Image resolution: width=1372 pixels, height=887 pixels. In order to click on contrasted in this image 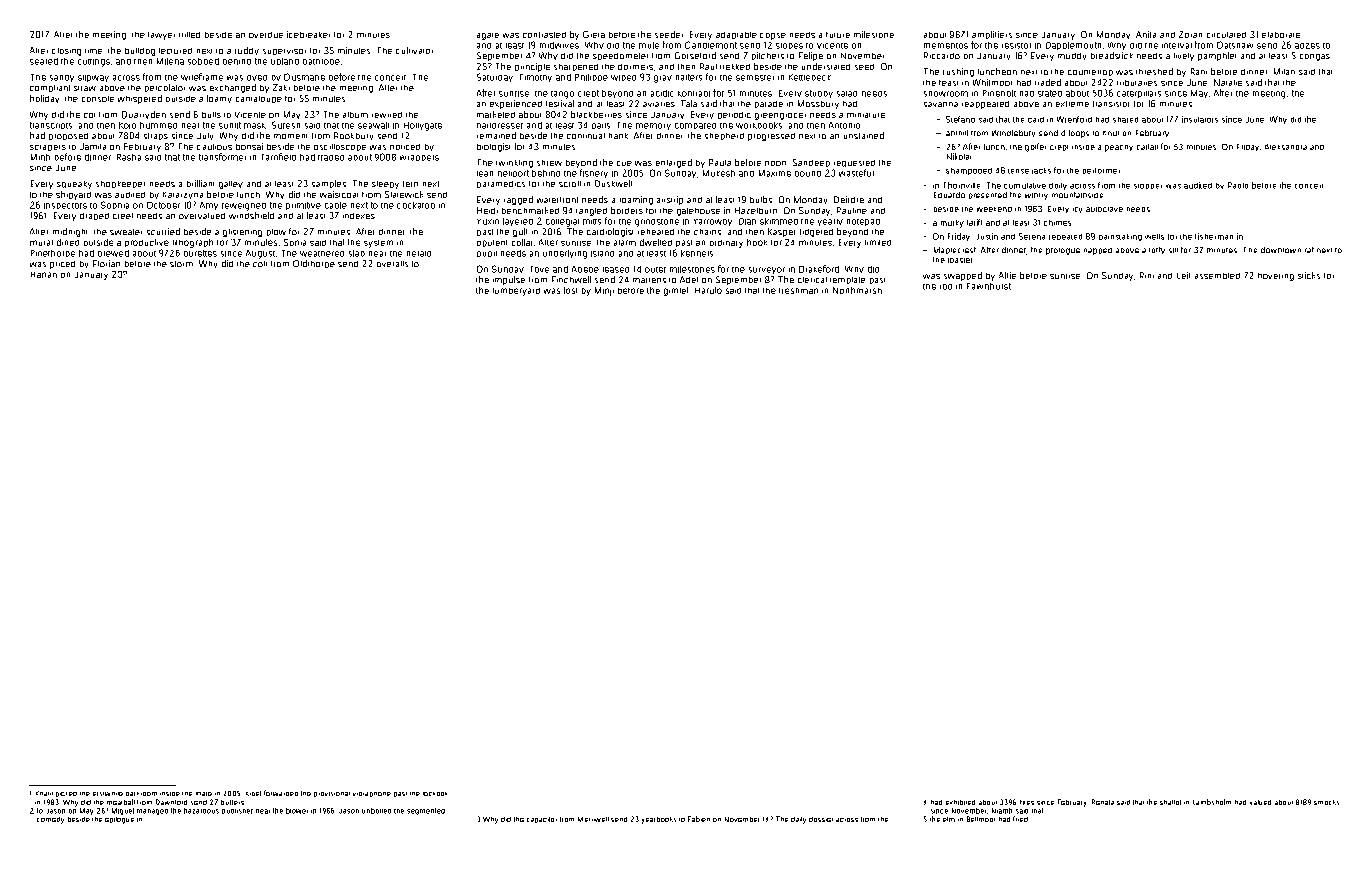, I will do `click(544, 35)`.
